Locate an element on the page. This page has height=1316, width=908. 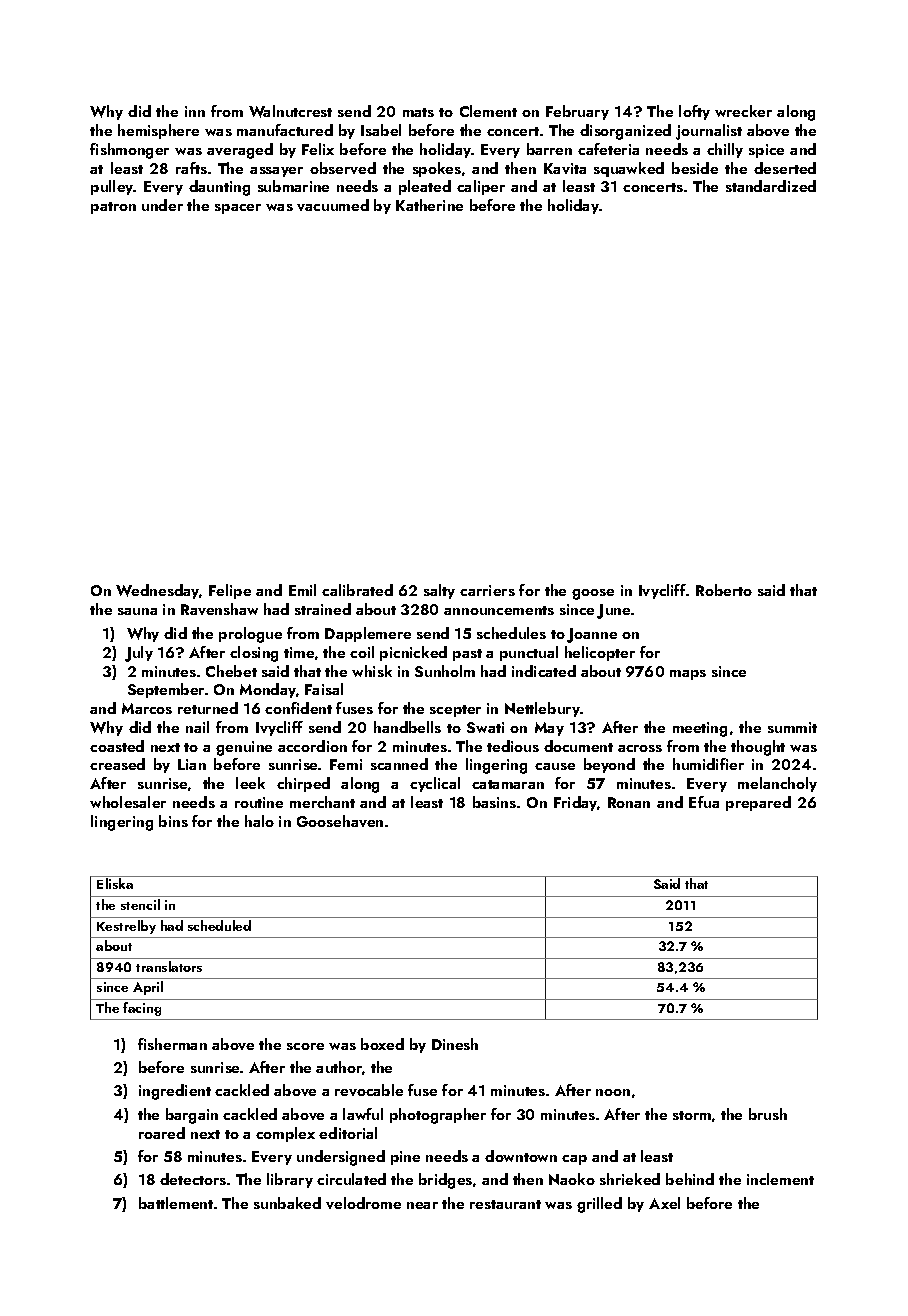
inn is located at coordinates (195, 111).
